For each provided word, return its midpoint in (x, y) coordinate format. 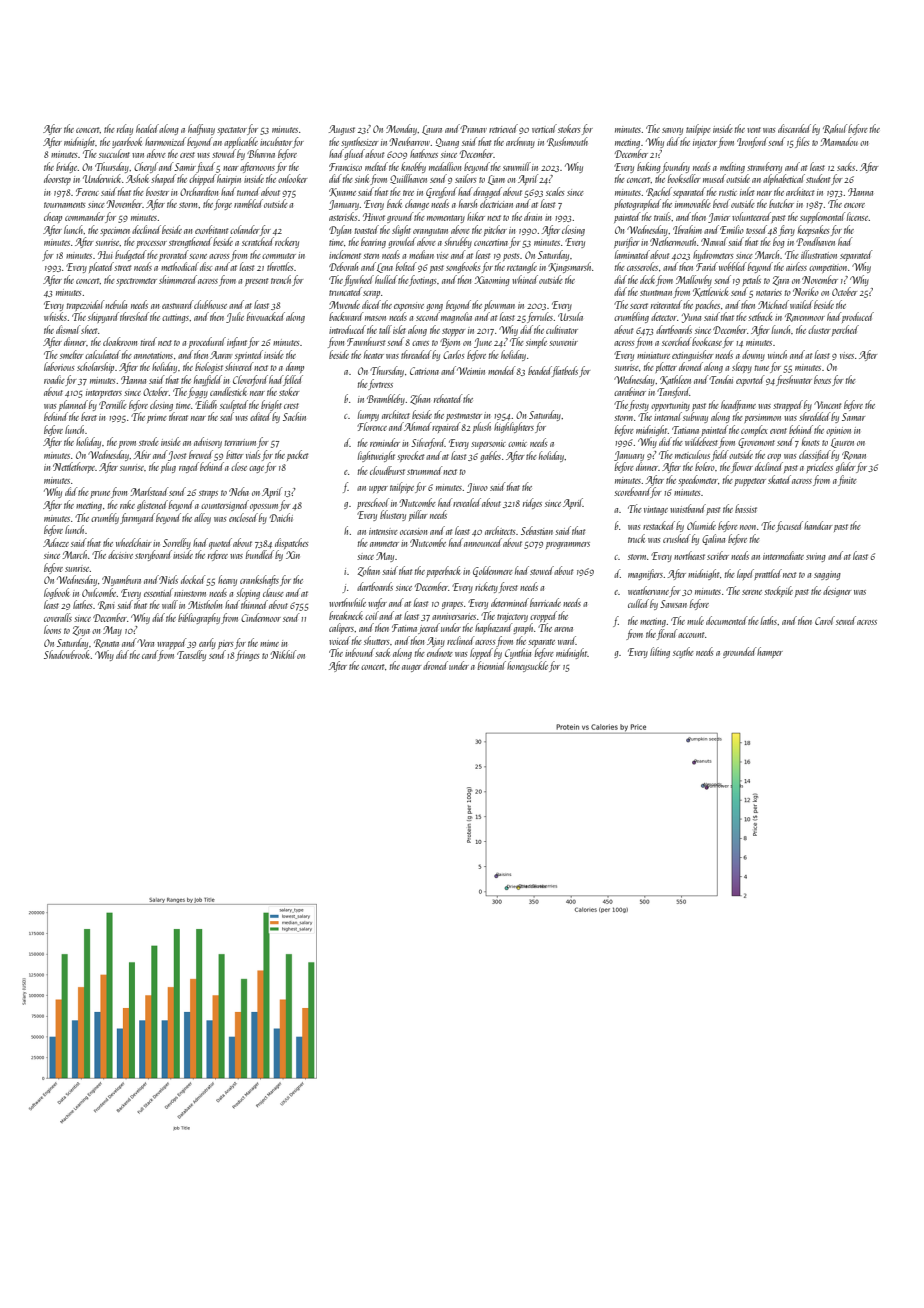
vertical (544, 128)
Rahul (835, 129)
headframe (738, 405)
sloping (248, 593)
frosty (639, 405)
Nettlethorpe (74, 467)
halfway (201, 129)
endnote (440, 652)
